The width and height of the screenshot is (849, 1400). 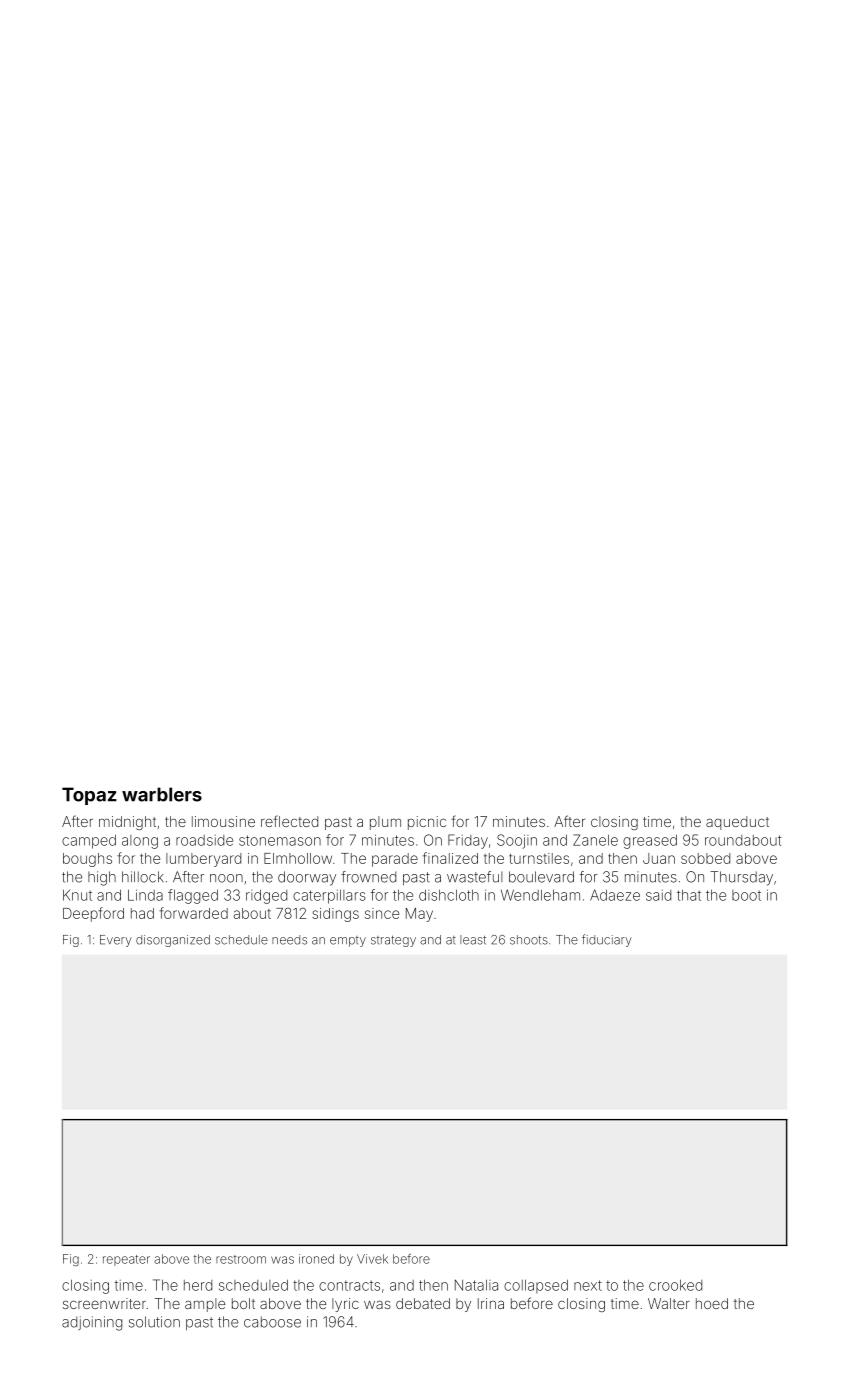 I want to click on next, so click(x=588, y=1285).
